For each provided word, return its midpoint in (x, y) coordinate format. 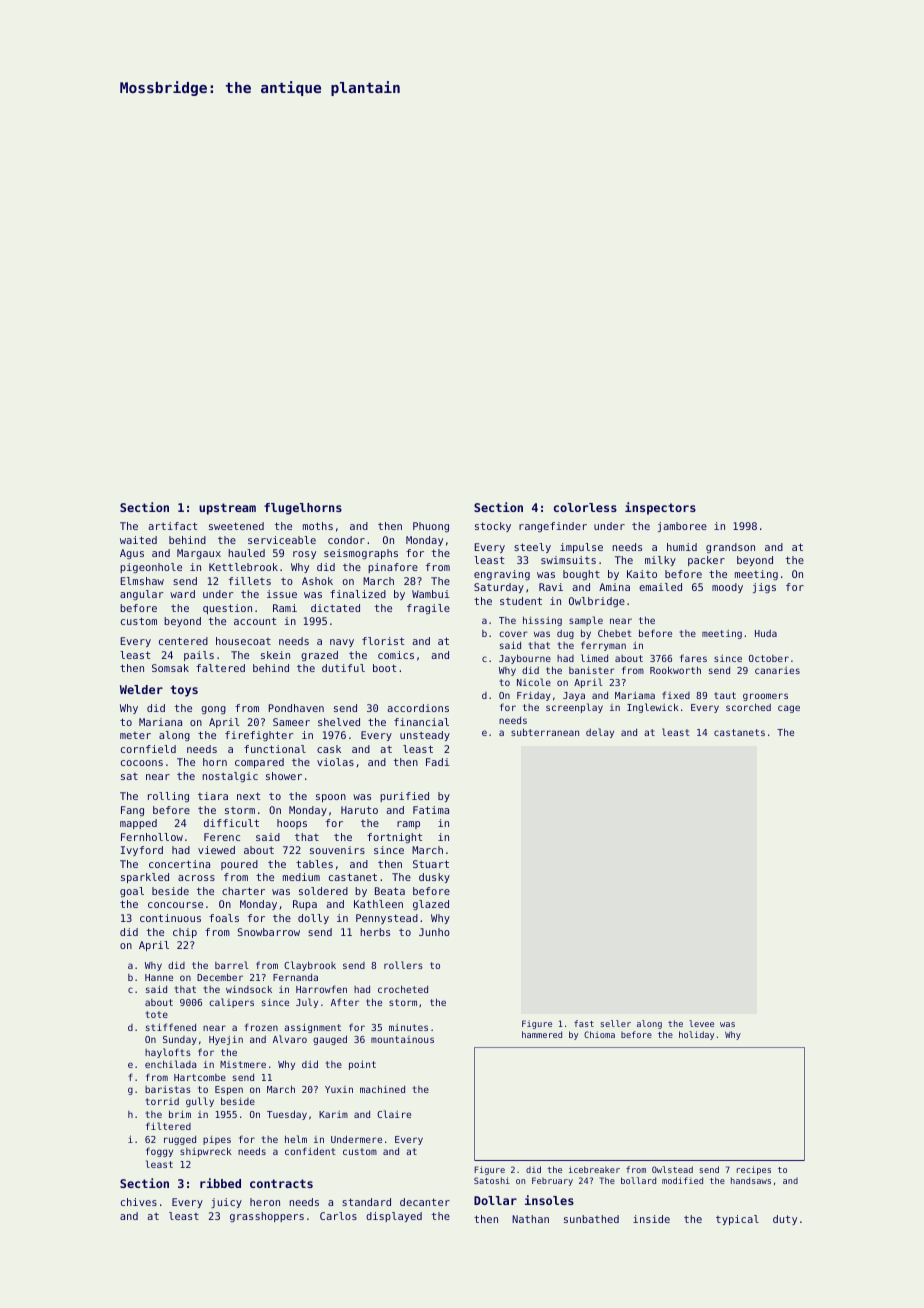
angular (142, 595)
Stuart (431, 864)
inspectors (660, 508)
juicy (226, 1203)
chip (185, 933)
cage (789, 709)
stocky (493, 527)
